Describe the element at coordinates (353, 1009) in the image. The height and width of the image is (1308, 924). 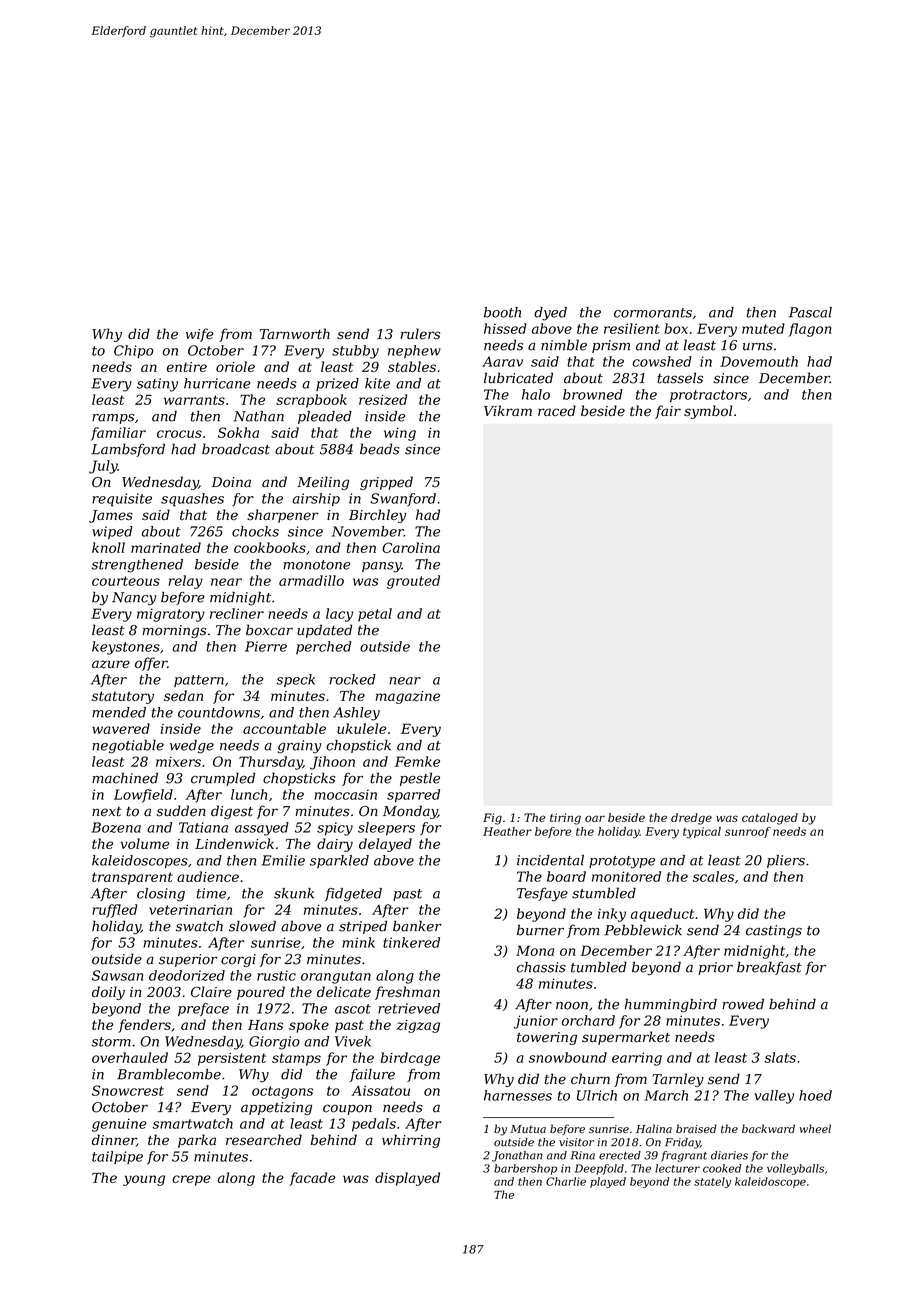
I see `ascot` at that location.
